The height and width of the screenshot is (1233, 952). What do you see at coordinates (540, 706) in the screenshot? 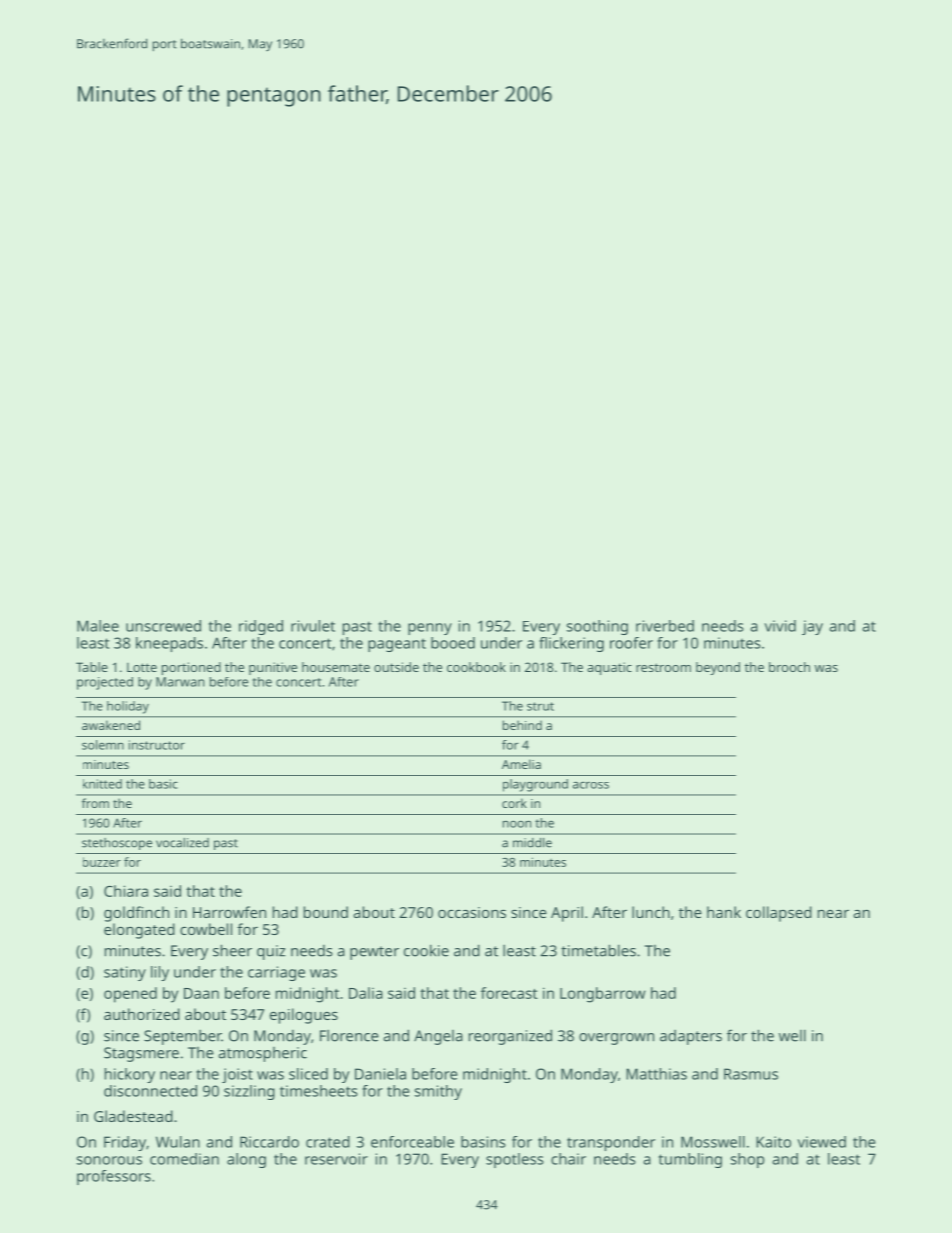
I see `strut` at bounding box center [540, 706].
